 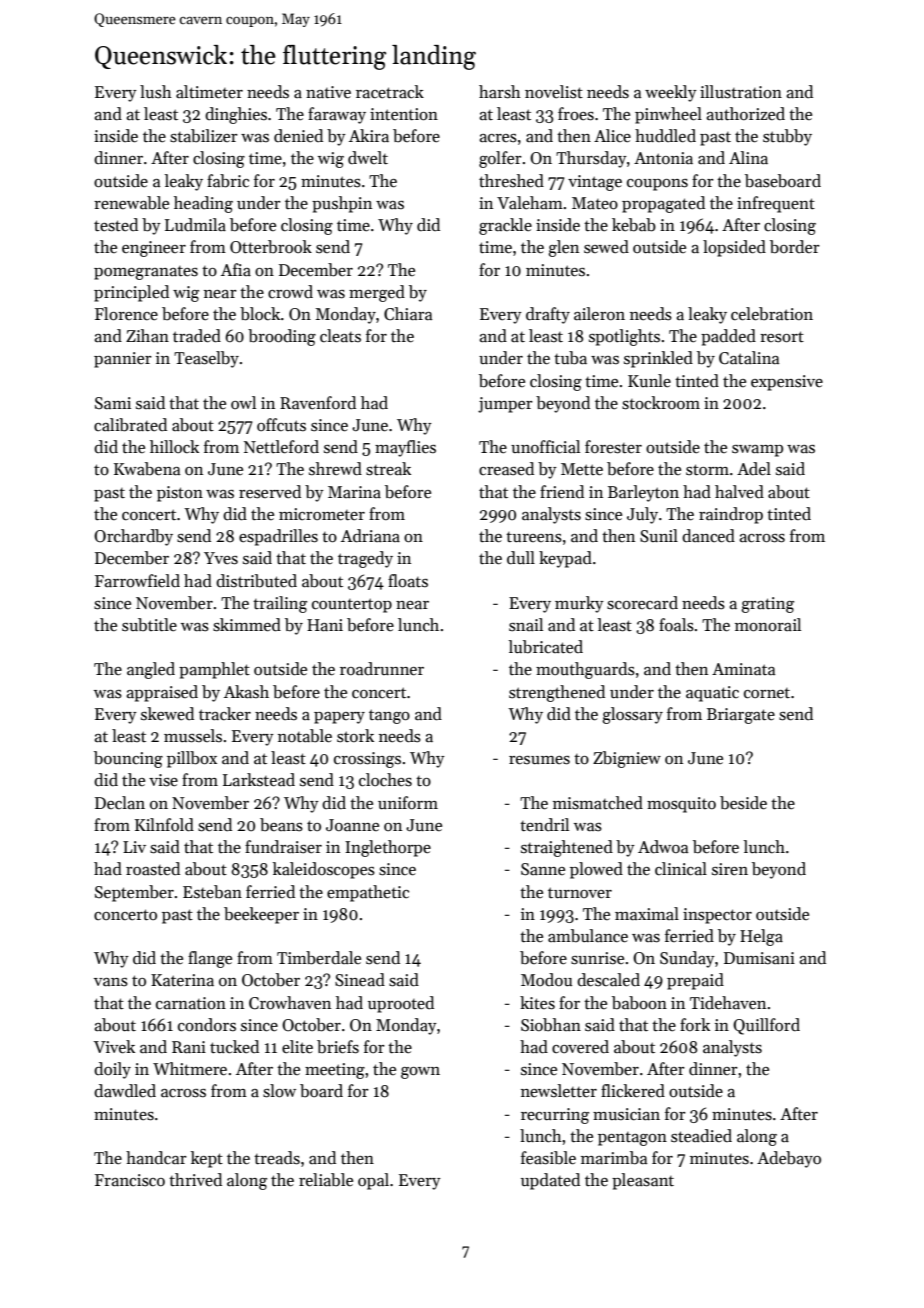 I want to click on tendril, so click(x=544, y=825).
